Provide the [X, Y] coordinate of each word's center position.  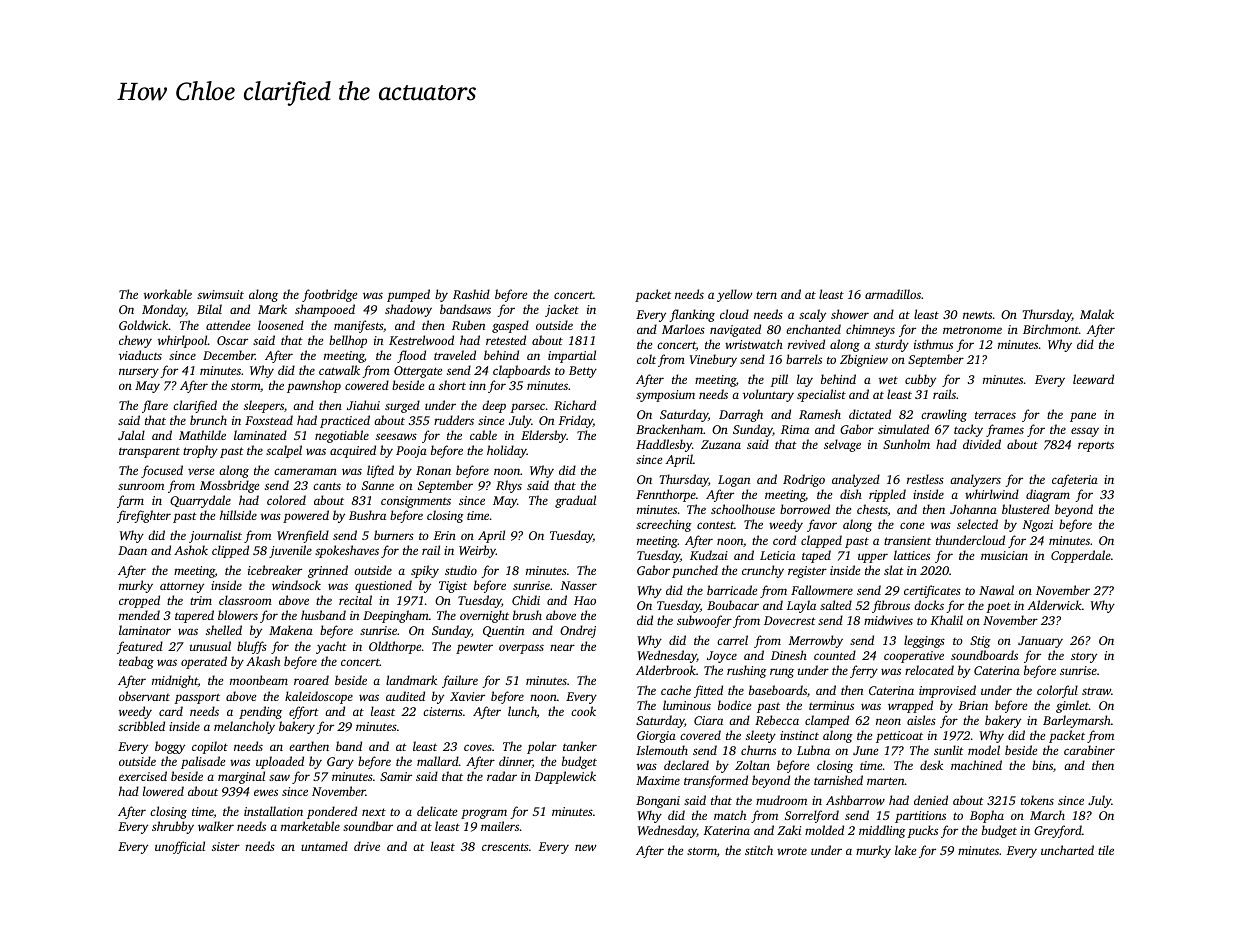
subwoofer [704, 621]
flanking [692, 315]
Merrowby [816, 641]
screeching [664, 525]
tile [1106, 850]
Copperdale [1081, 556]
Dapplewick [565, 777]
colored [286, 500]
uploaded [280, 762]
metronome [972, 330]
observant [144, 696]
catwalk [339, 370]
